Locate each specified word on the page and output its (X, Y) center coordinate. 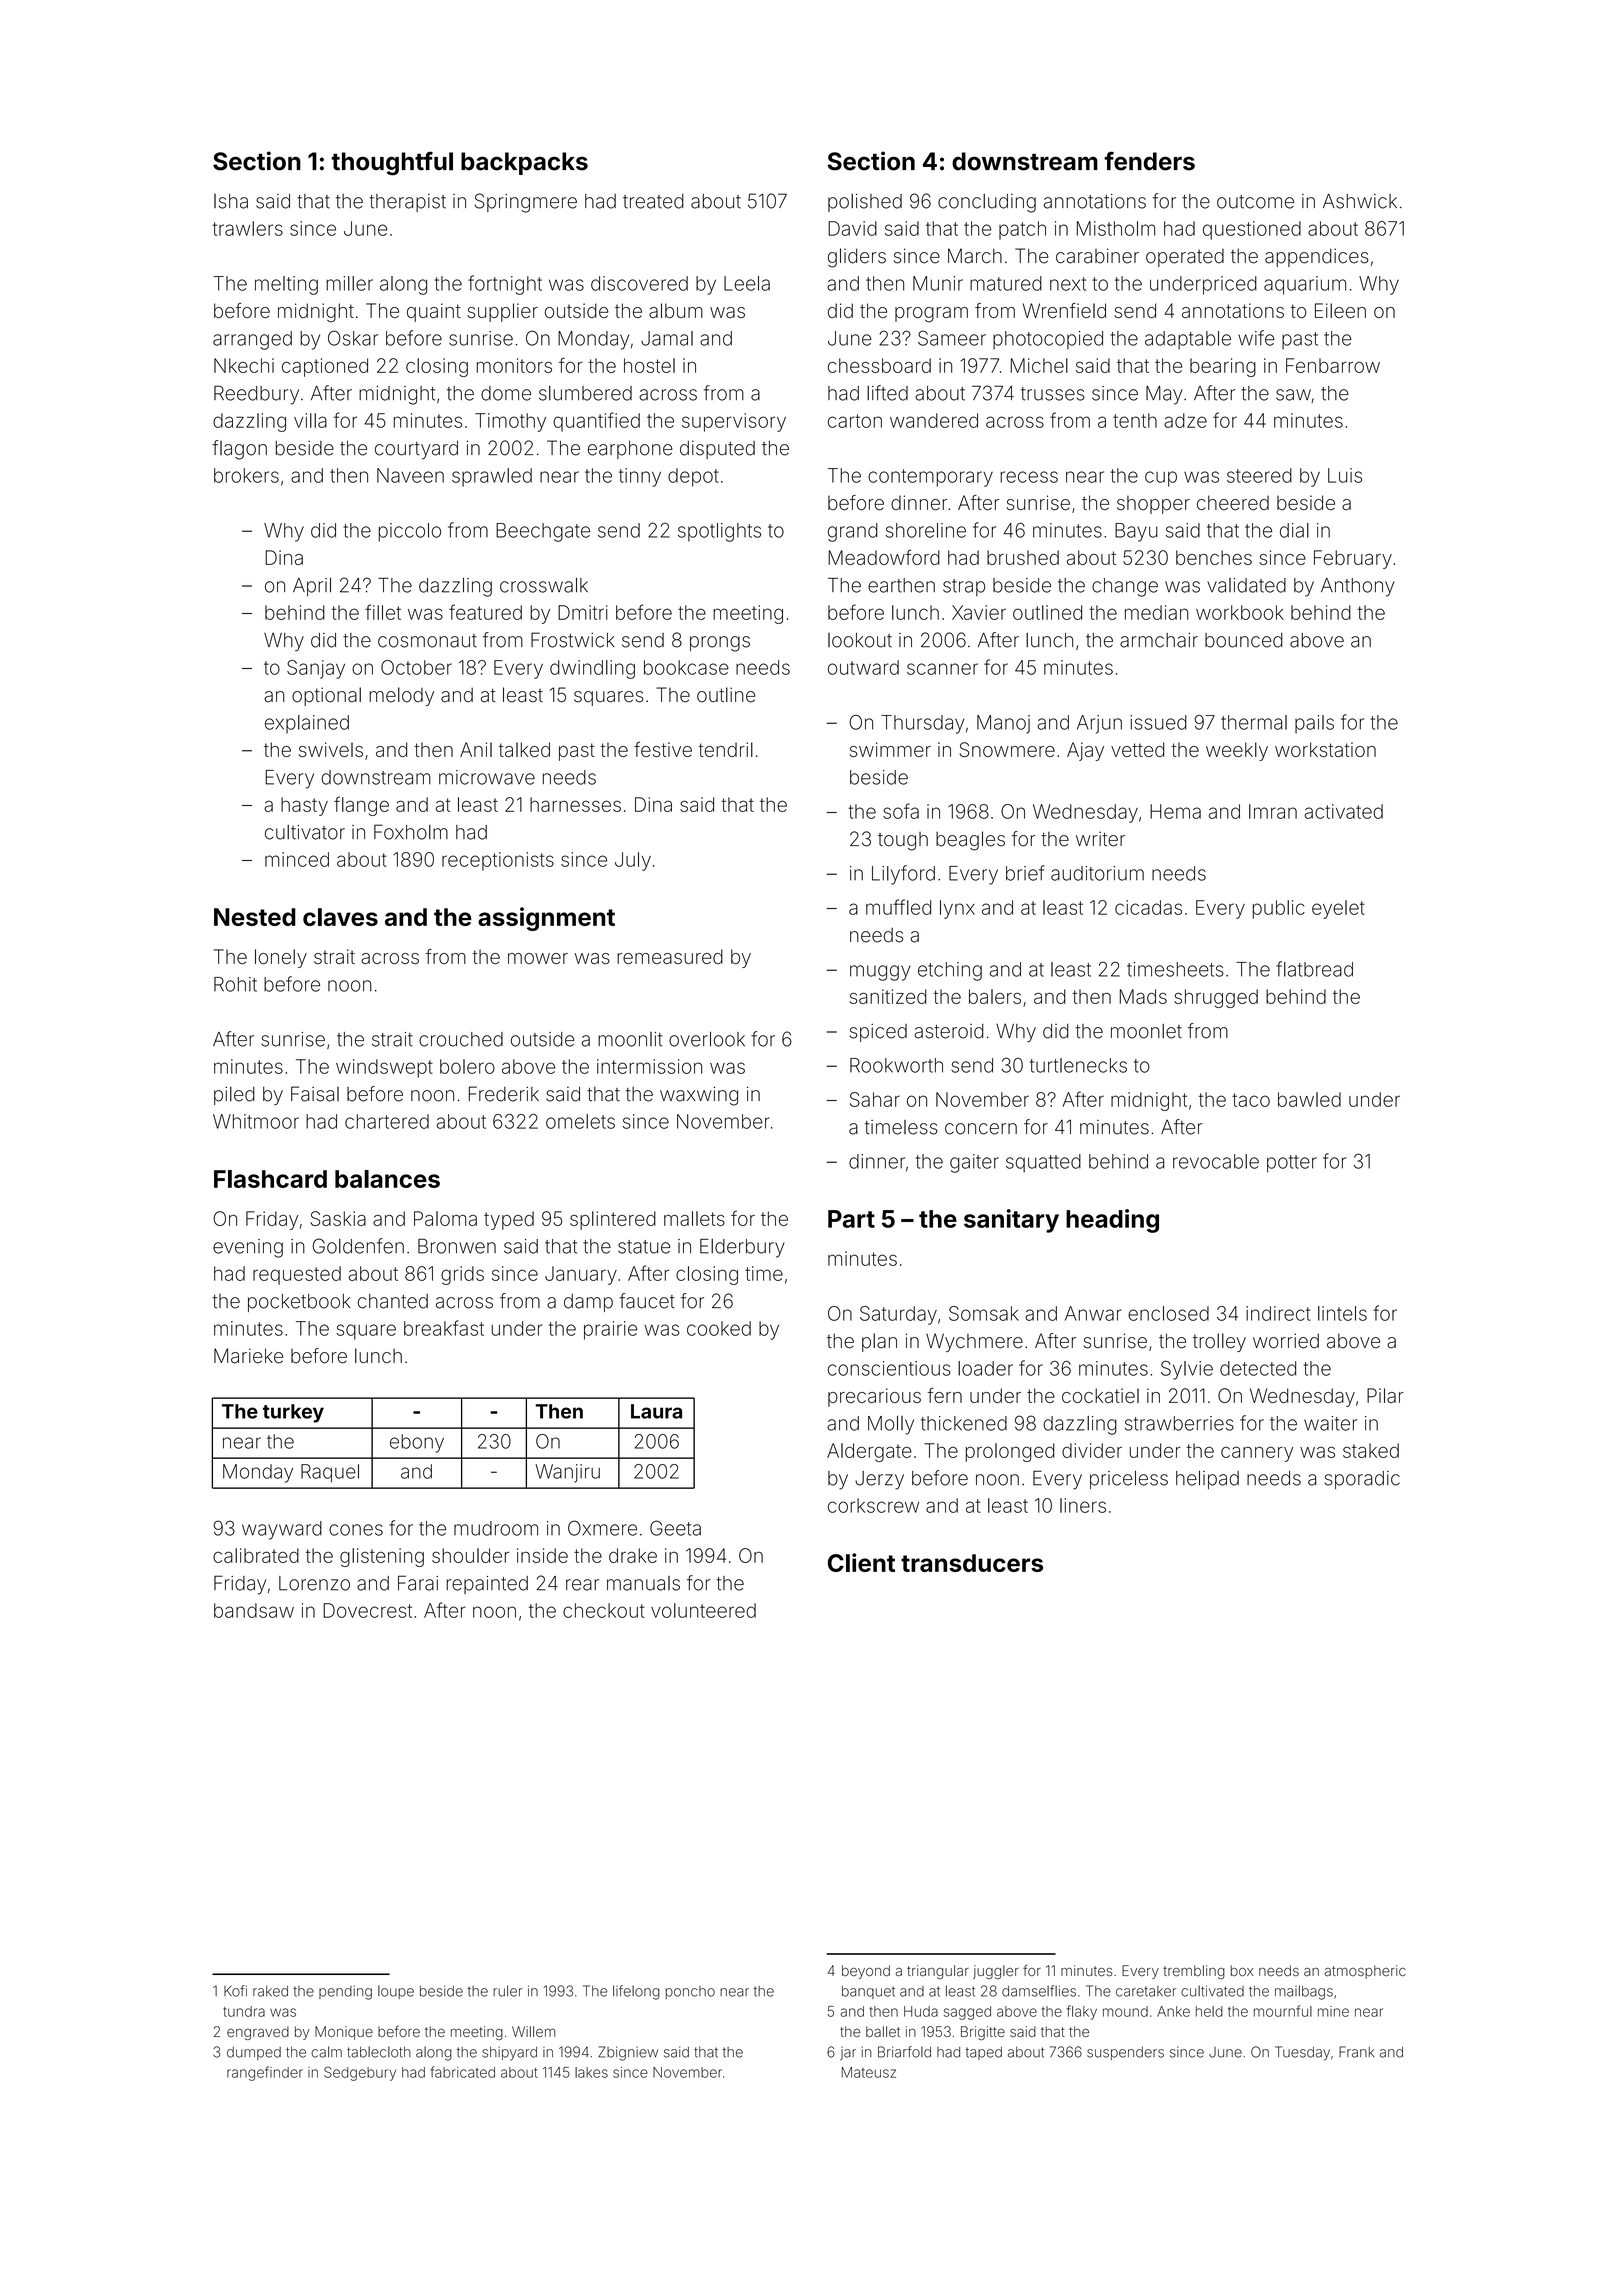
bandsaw (254, 1610)
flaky (1082, 2012)
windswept (384, 1068)
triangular (938, 1972)
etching (950, 971)
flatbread (1314, 969)
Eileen (1340, 310)
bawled (1309, 1099)
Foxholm (411, 832)
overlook (707, 1039)
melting (286, 285)
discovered (639, 283)
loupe (396, 1992)
